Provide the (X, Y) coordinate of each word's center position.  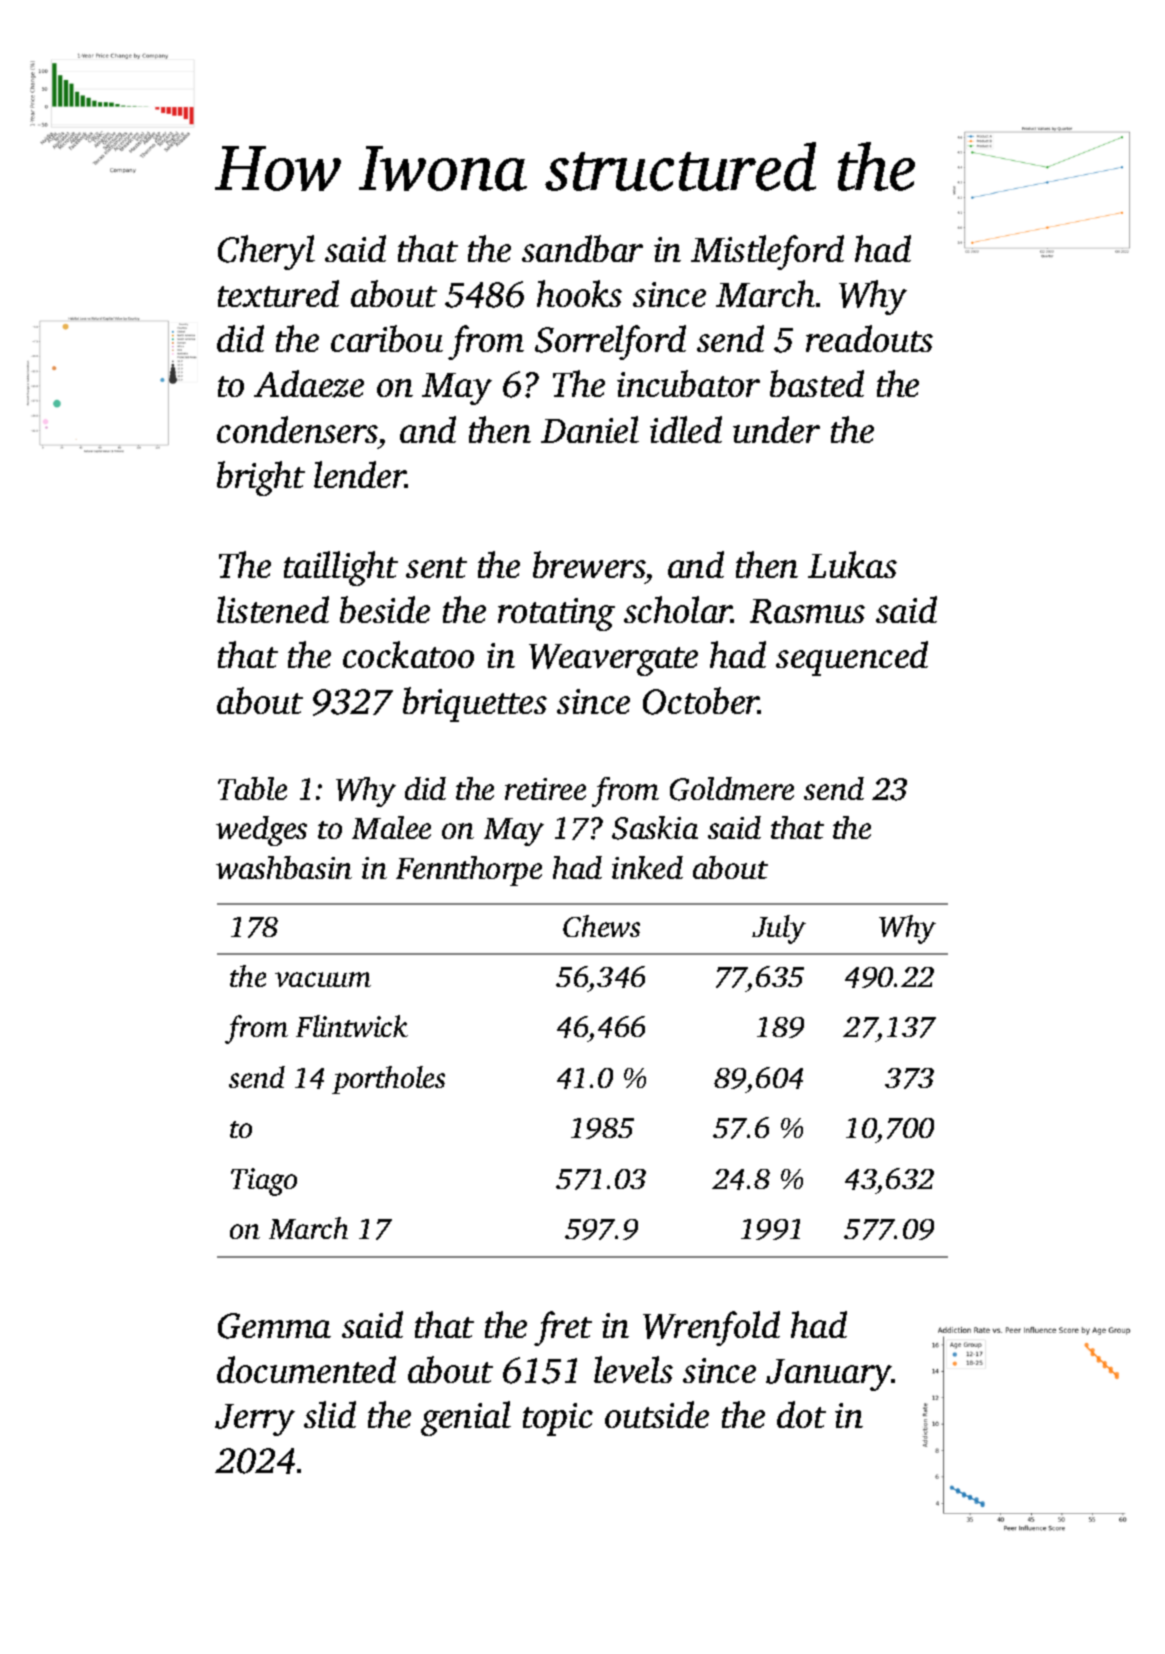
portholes (388, 1080)
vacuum (323, 979)
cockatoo (408, 654)
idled (686, 429)
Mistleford (767, 252)
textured (278, 293)
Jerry (255, 1420)
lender (360, 474)
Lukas (852, 564)
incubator (688, 383)
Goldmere (732, 789)
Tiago (264, 1182)
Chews (601, 926)
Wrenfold (711, 1328)
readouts (869, 338)
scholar (678, 609)
